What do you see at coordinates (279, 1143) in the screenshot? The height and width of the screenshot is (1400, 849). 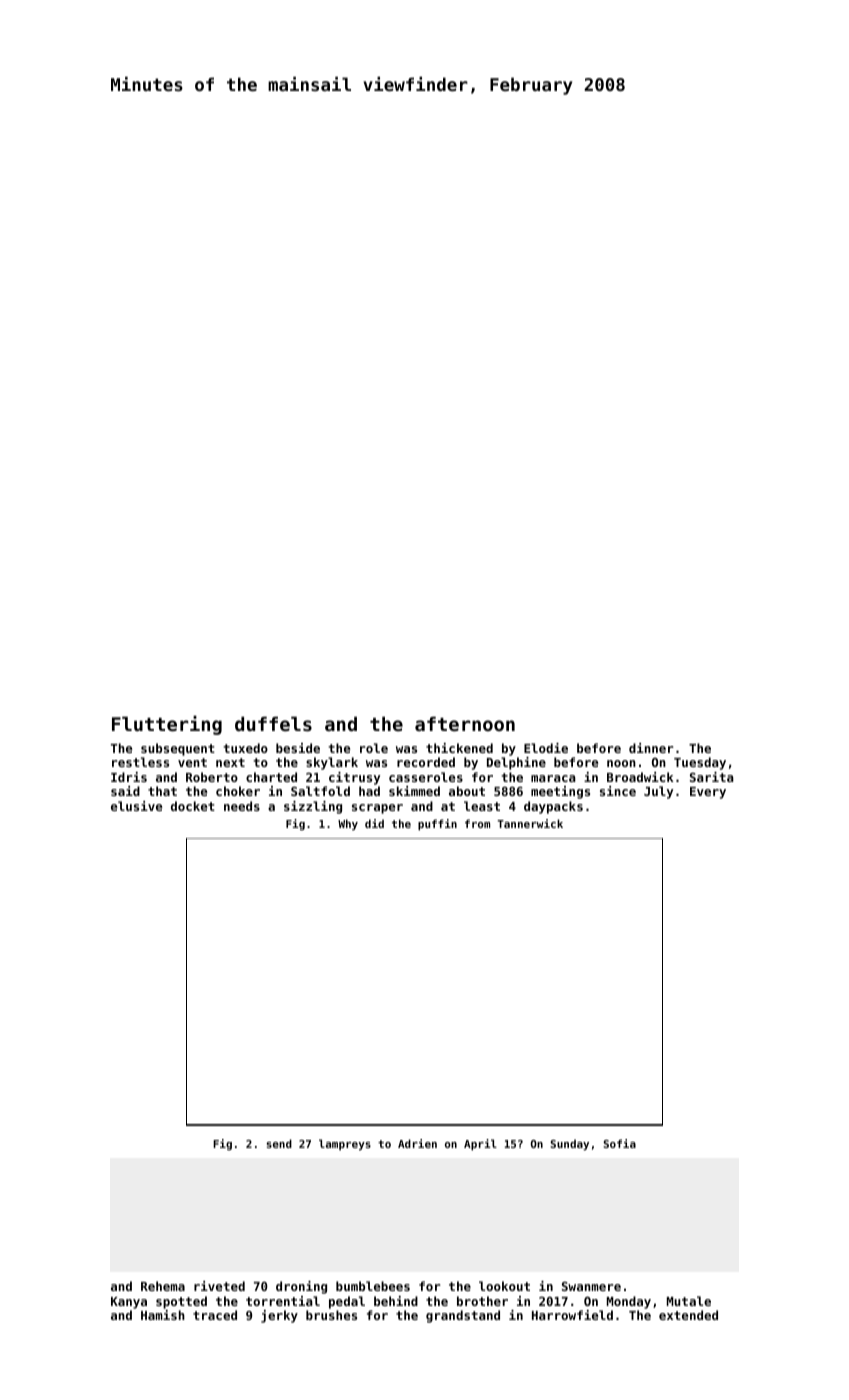 I see `send` at bounding box center [279, 1143].
